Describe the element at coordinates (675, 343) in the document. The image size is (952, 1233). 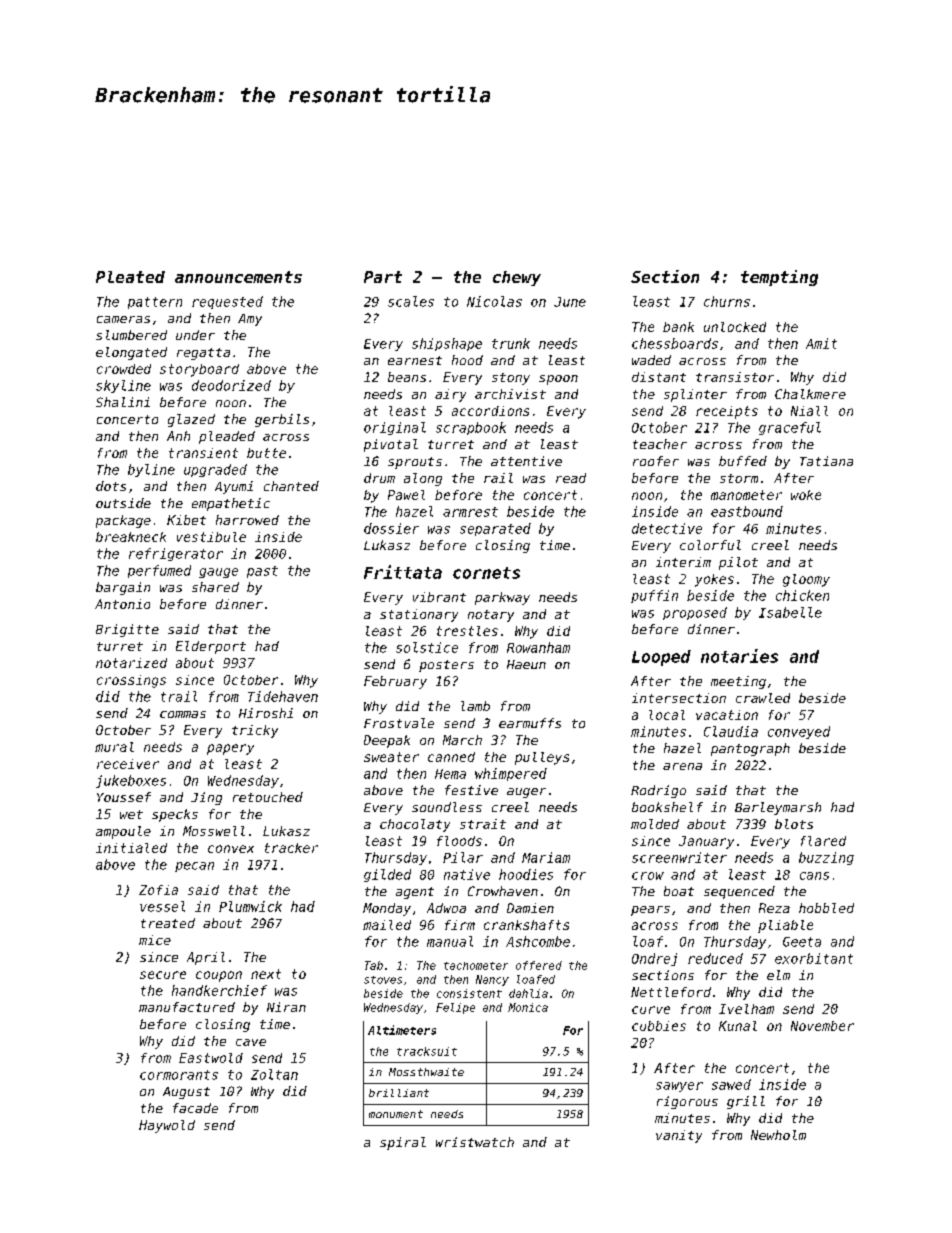
I see `chessboards` at that location.
